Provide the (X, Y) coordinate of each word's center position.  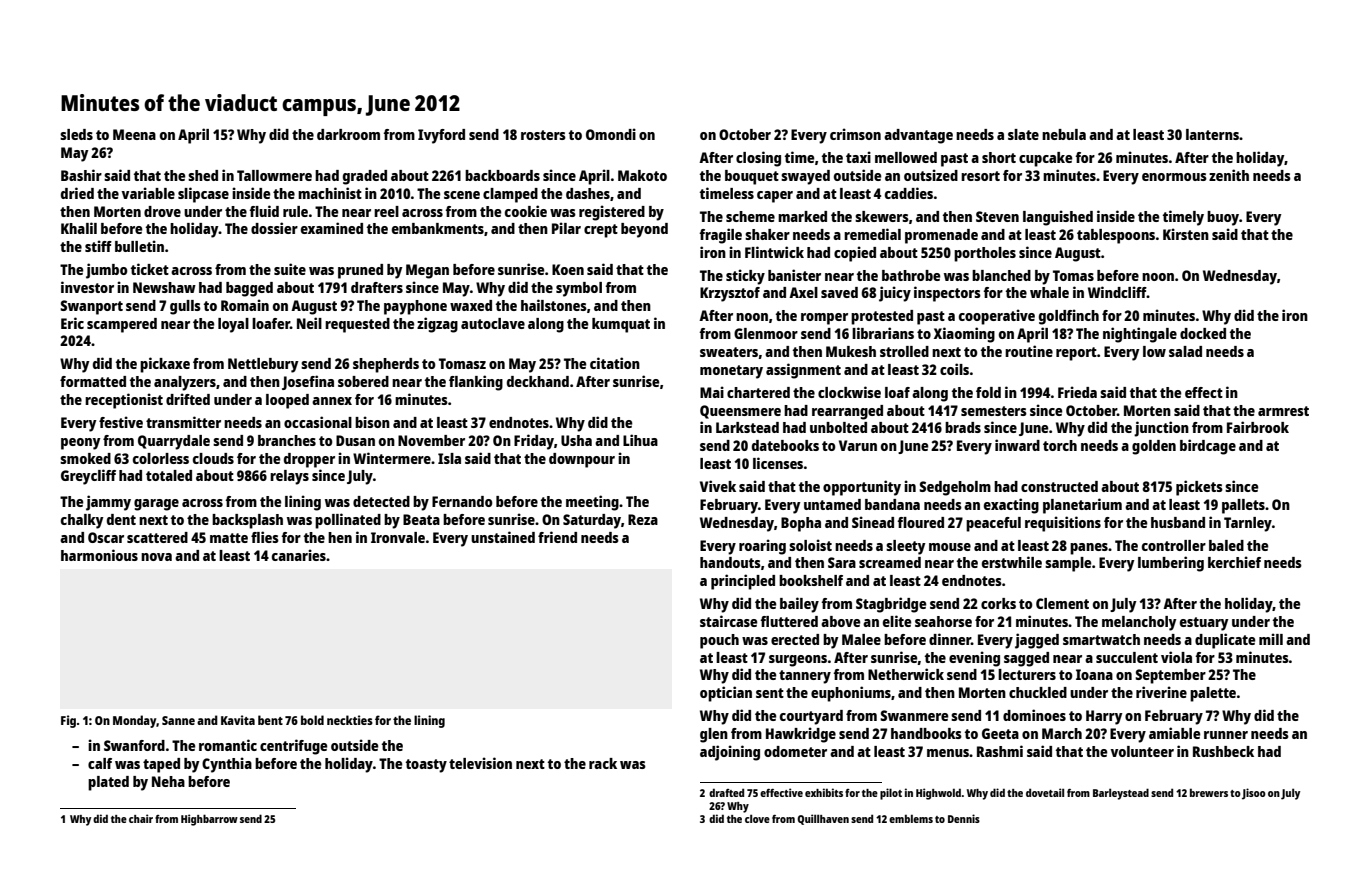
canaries (299, 555)
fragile (720, 236)
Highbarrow (209, 820)
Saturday (592, 521)
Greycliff (88, 477)
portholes (985, 254)
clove (757, 818)
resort (980, 176)
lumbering (1171, 564)
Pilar (566, 228)
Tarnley (1248, 524)
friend (557, 537)
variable (148, 193)
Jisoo (1254, 794)
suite (290, 269)
